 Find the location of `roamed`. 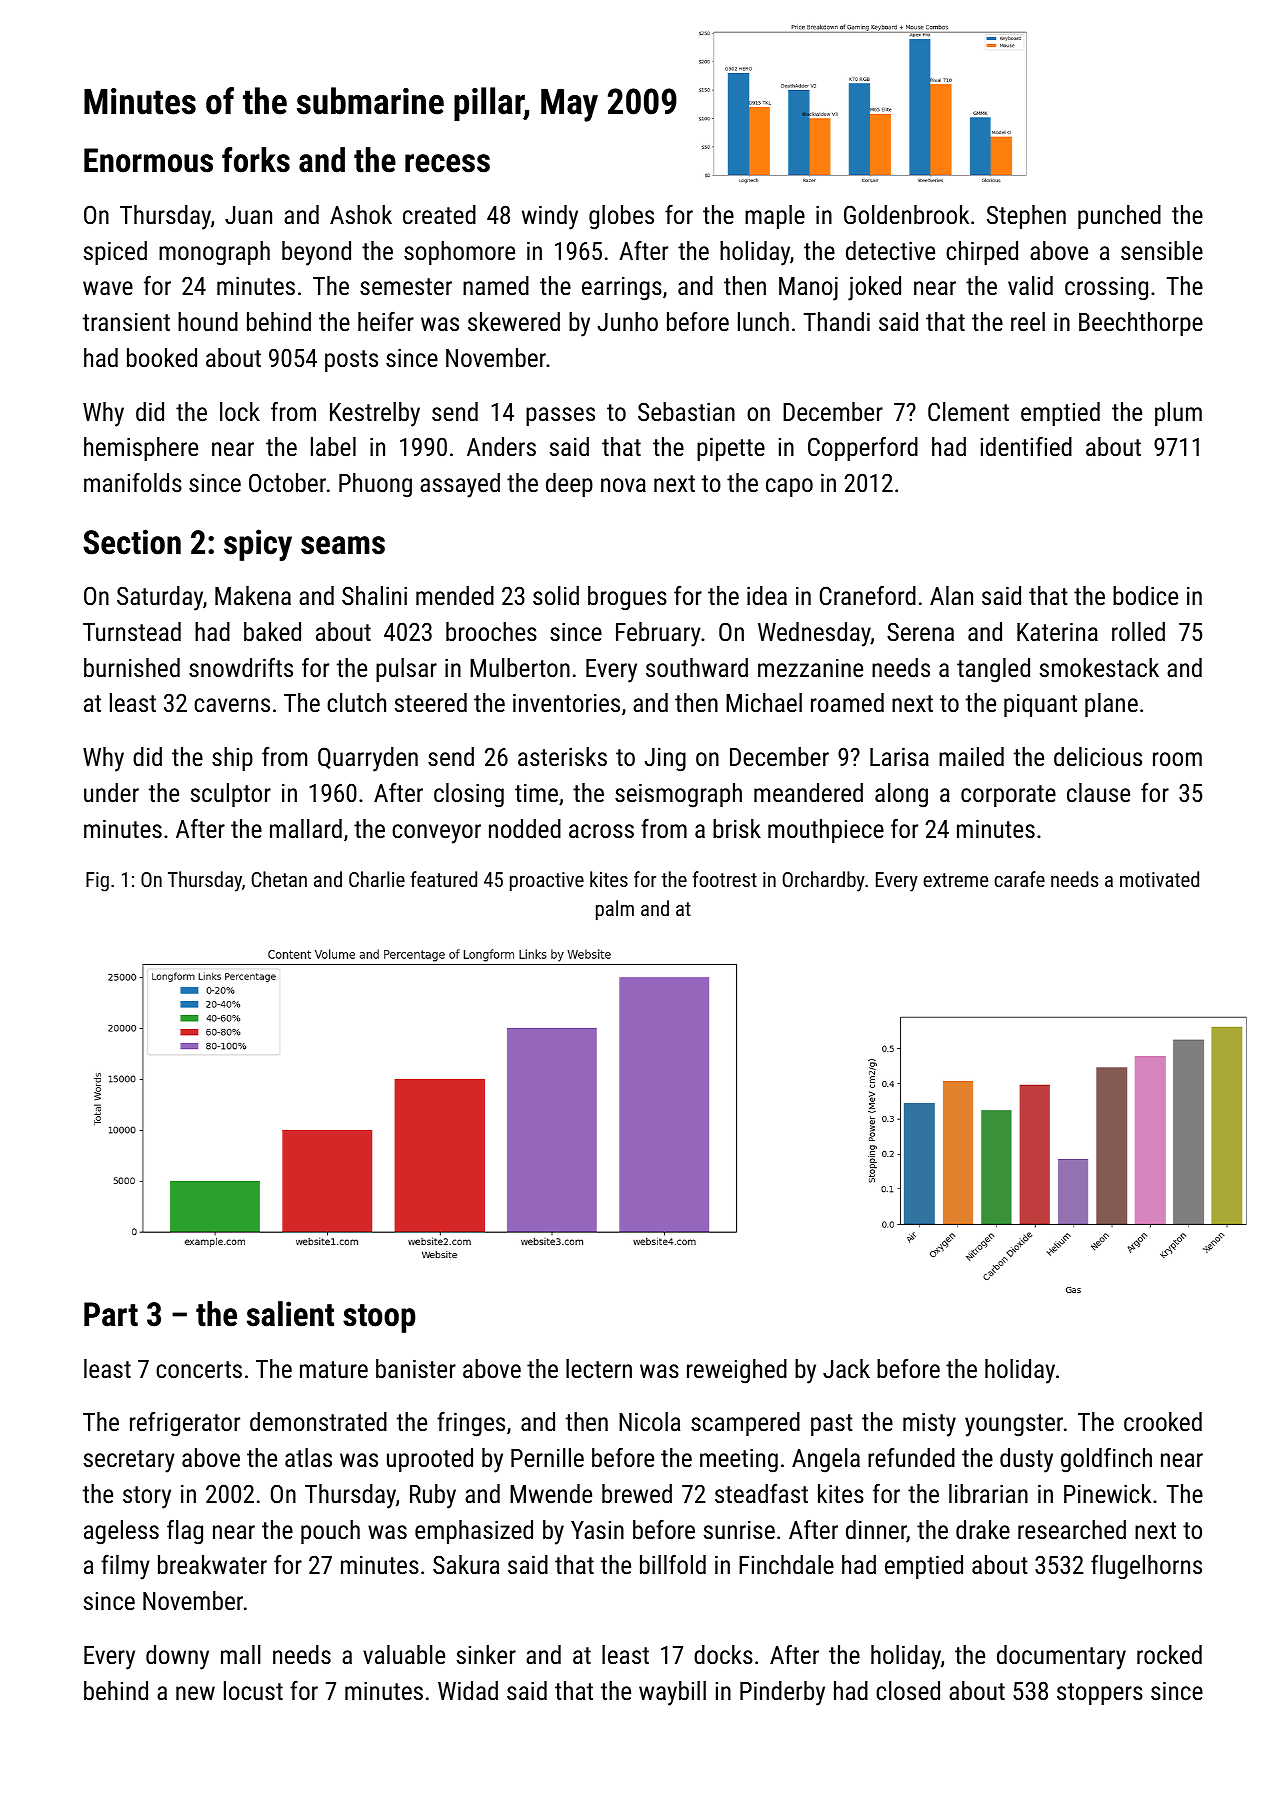

roamed is located at coordinates (847, 702).
